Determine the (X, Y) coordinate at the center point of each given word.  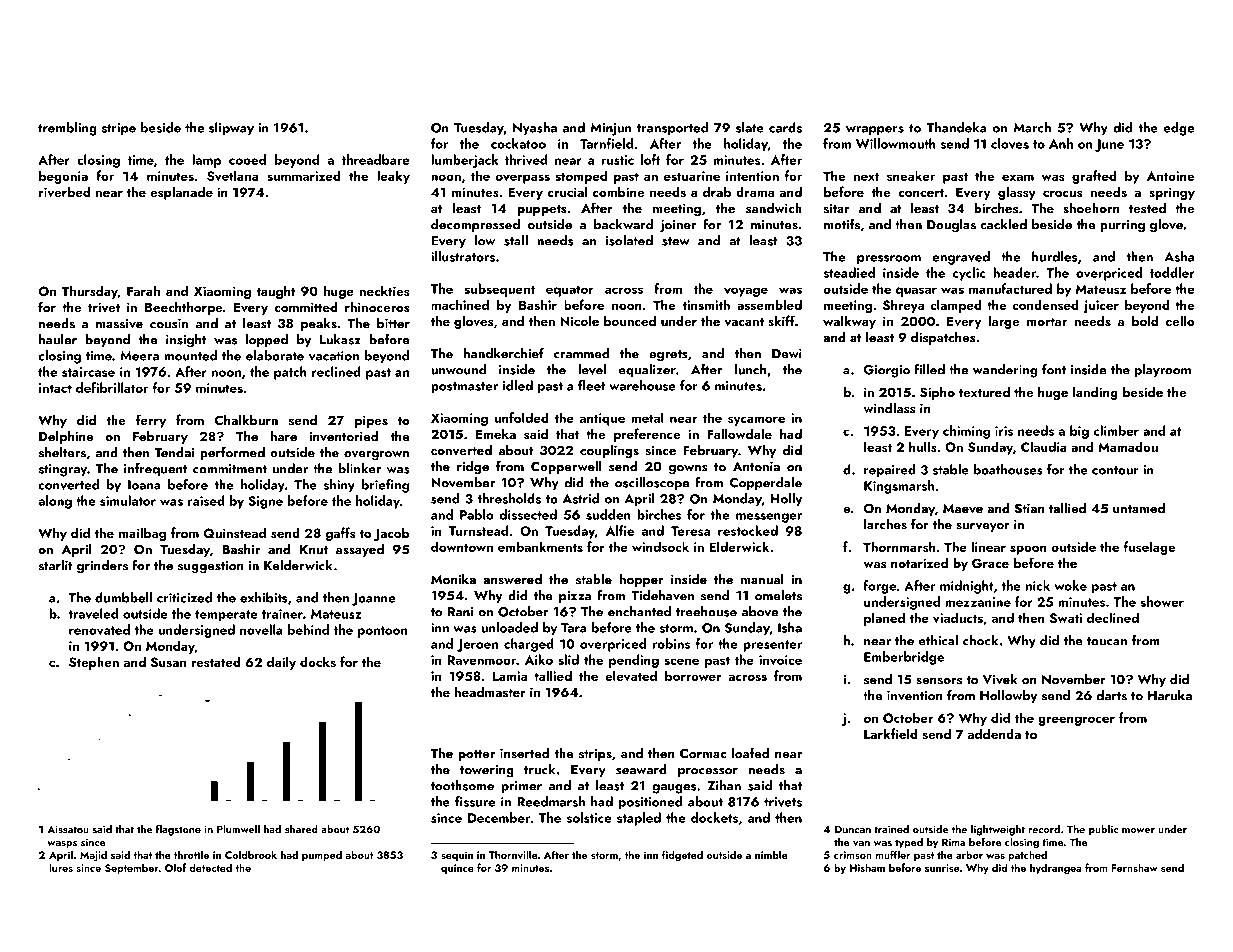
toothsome (462, 785)
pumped (322, 855)
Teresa (690, 531)
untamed (1139, 508)
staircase (88, 372)
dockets (714, 817)
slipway (231, 129)
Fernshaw (1135, 867)
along (55, 502)
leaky (393, 177)
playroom (1163, 371)
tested (1147, 208)
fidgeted (682, 856)
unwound (458, 369)
